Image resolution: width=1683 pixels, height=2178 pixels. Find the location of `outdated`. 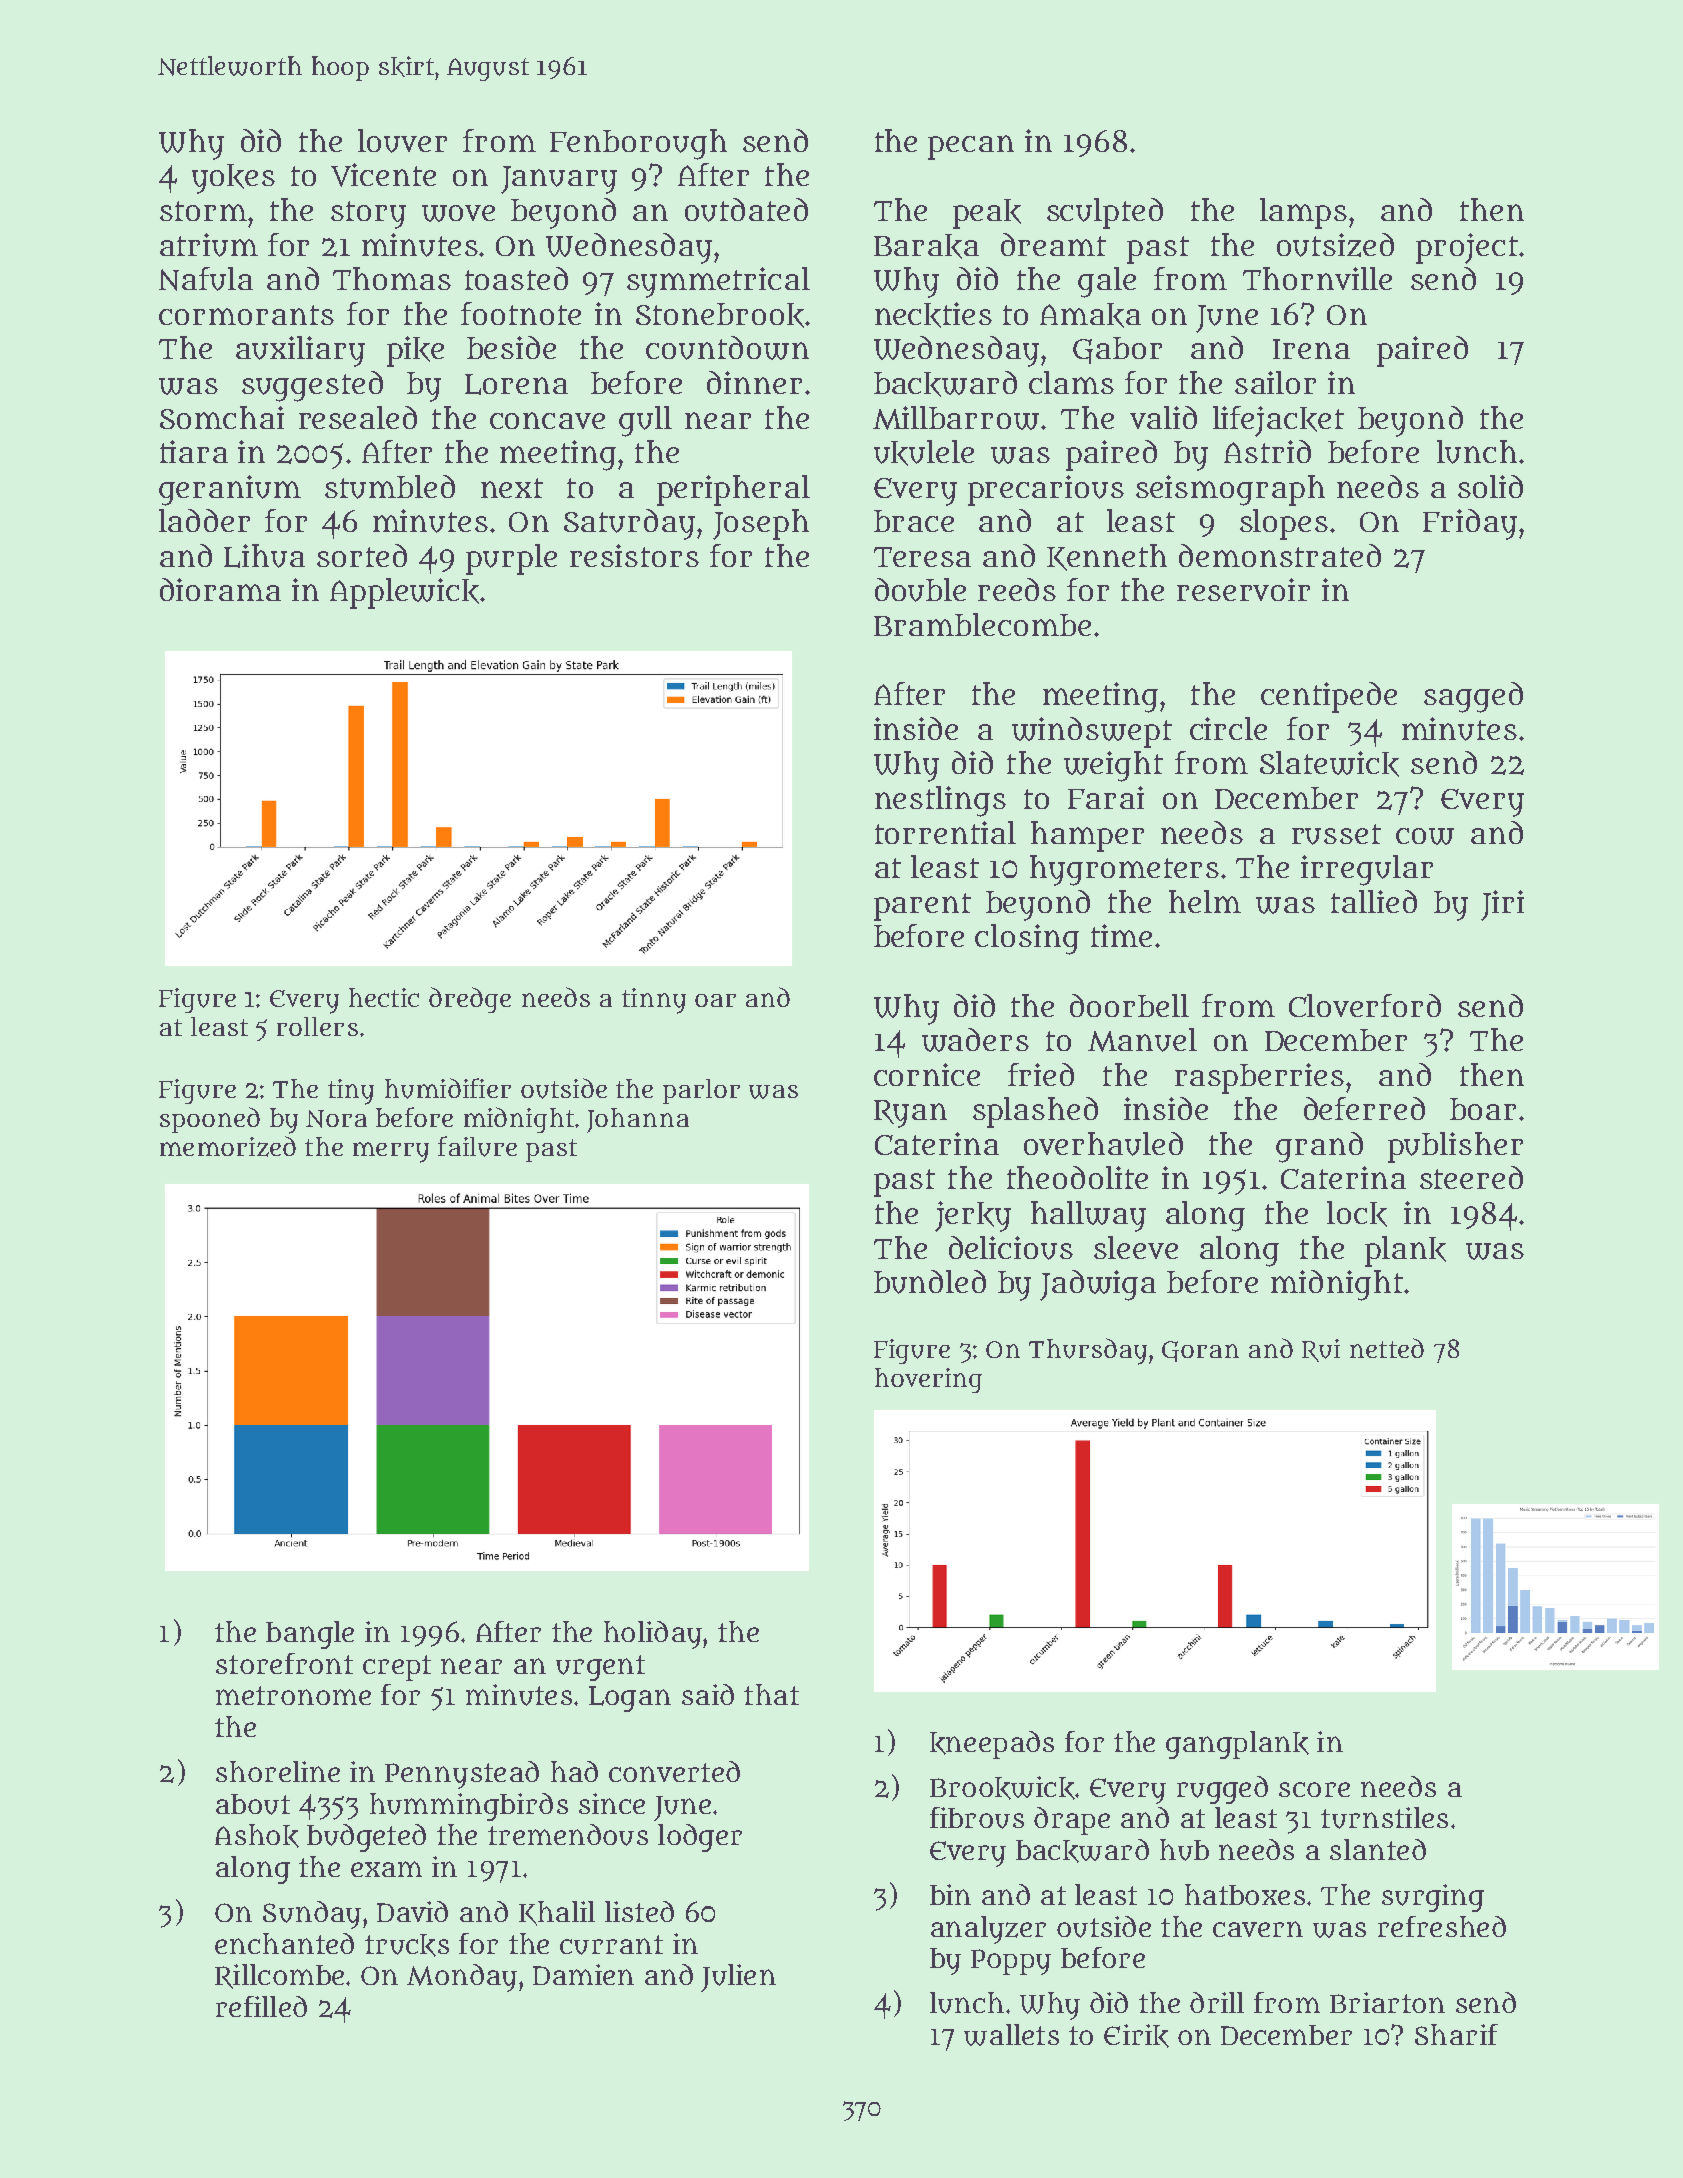

outdated is located at coordinates (746, 210).
